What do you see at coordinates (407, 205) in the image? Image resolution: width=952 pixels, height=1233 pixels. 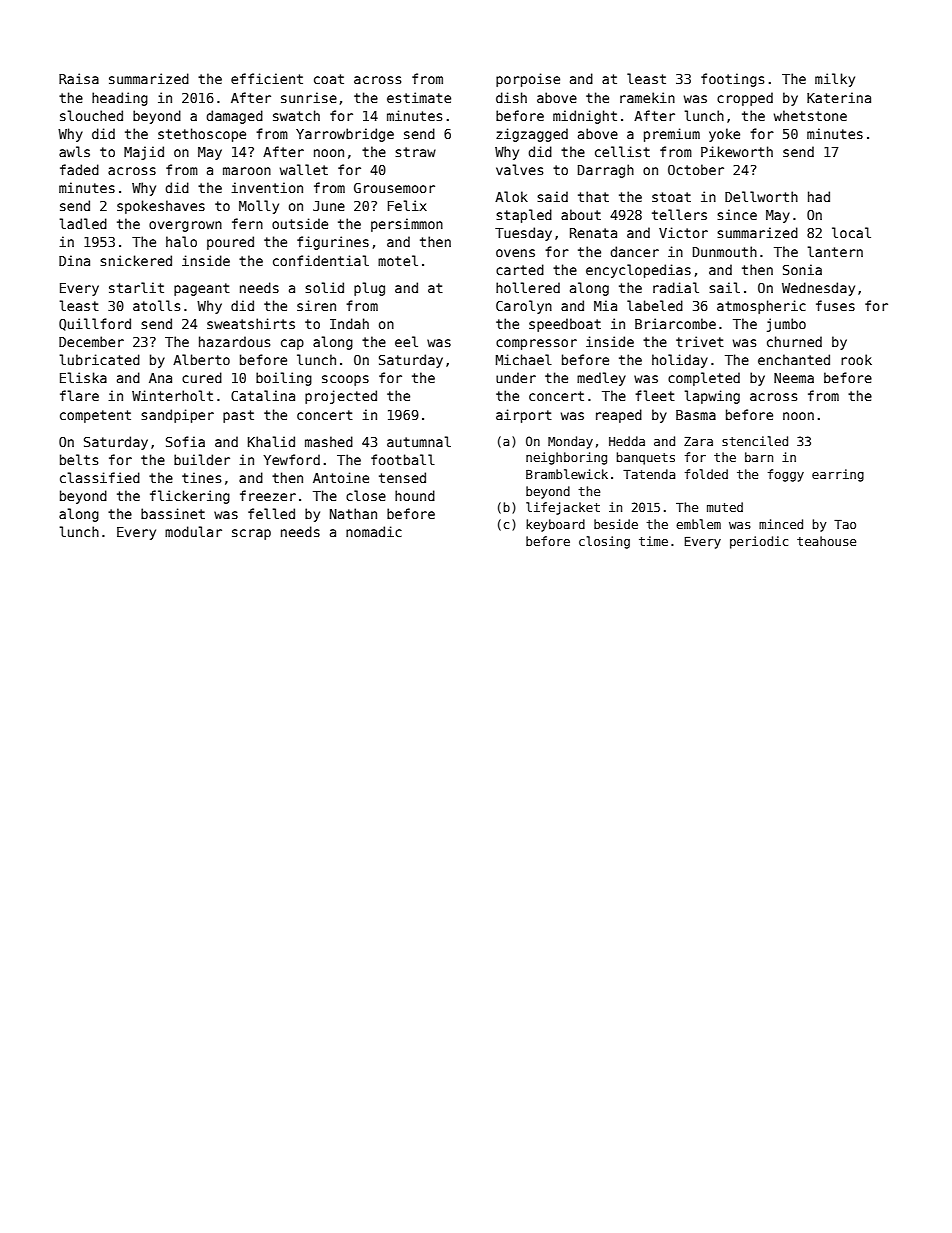 I see `Felix` at bounding box center [407, 205].
